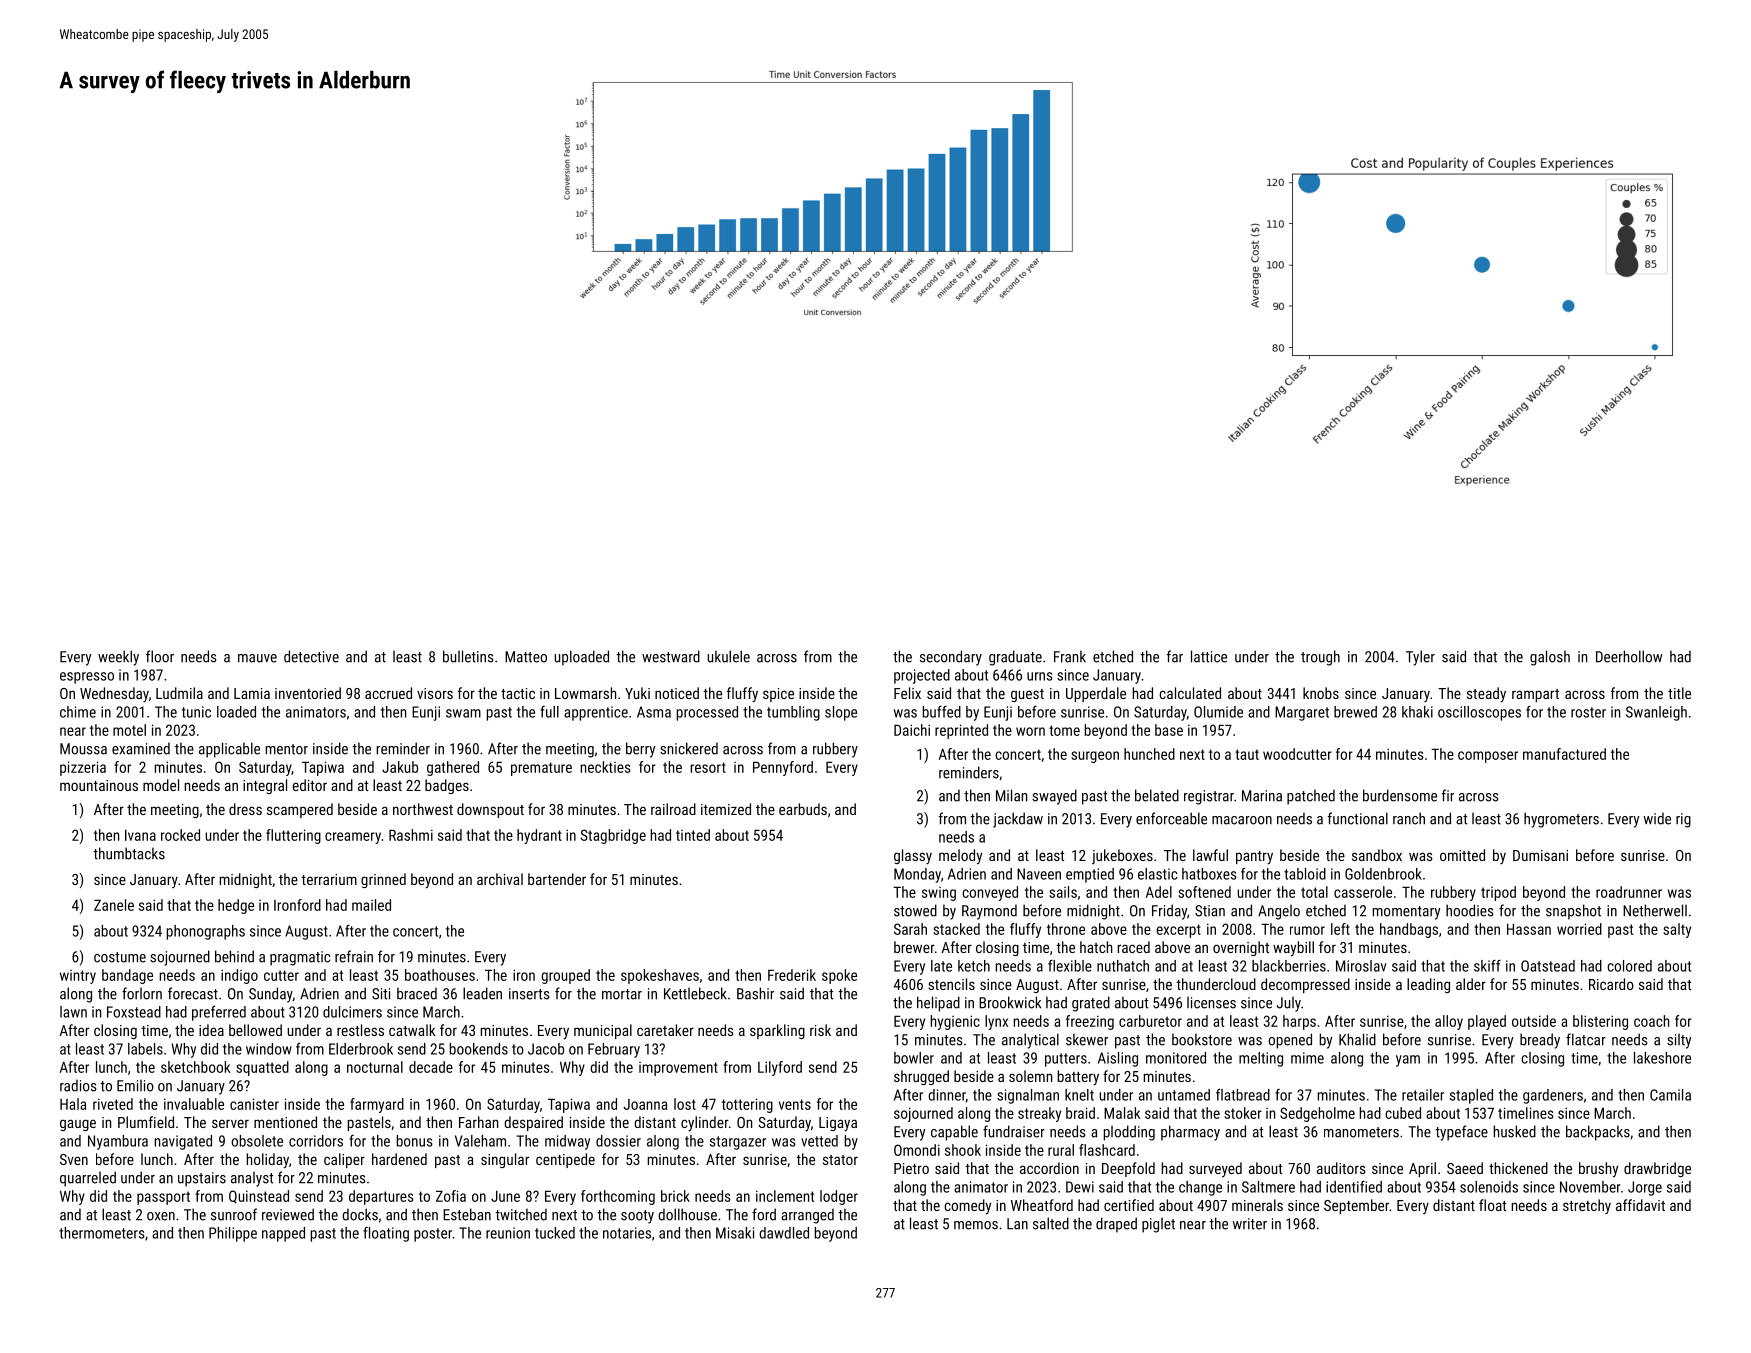 This screenshot has width=1751, height=1353. What do you see at coordinates (671, 656) in the screenshot?
I see `westward` at bounding box center [671, 656].
